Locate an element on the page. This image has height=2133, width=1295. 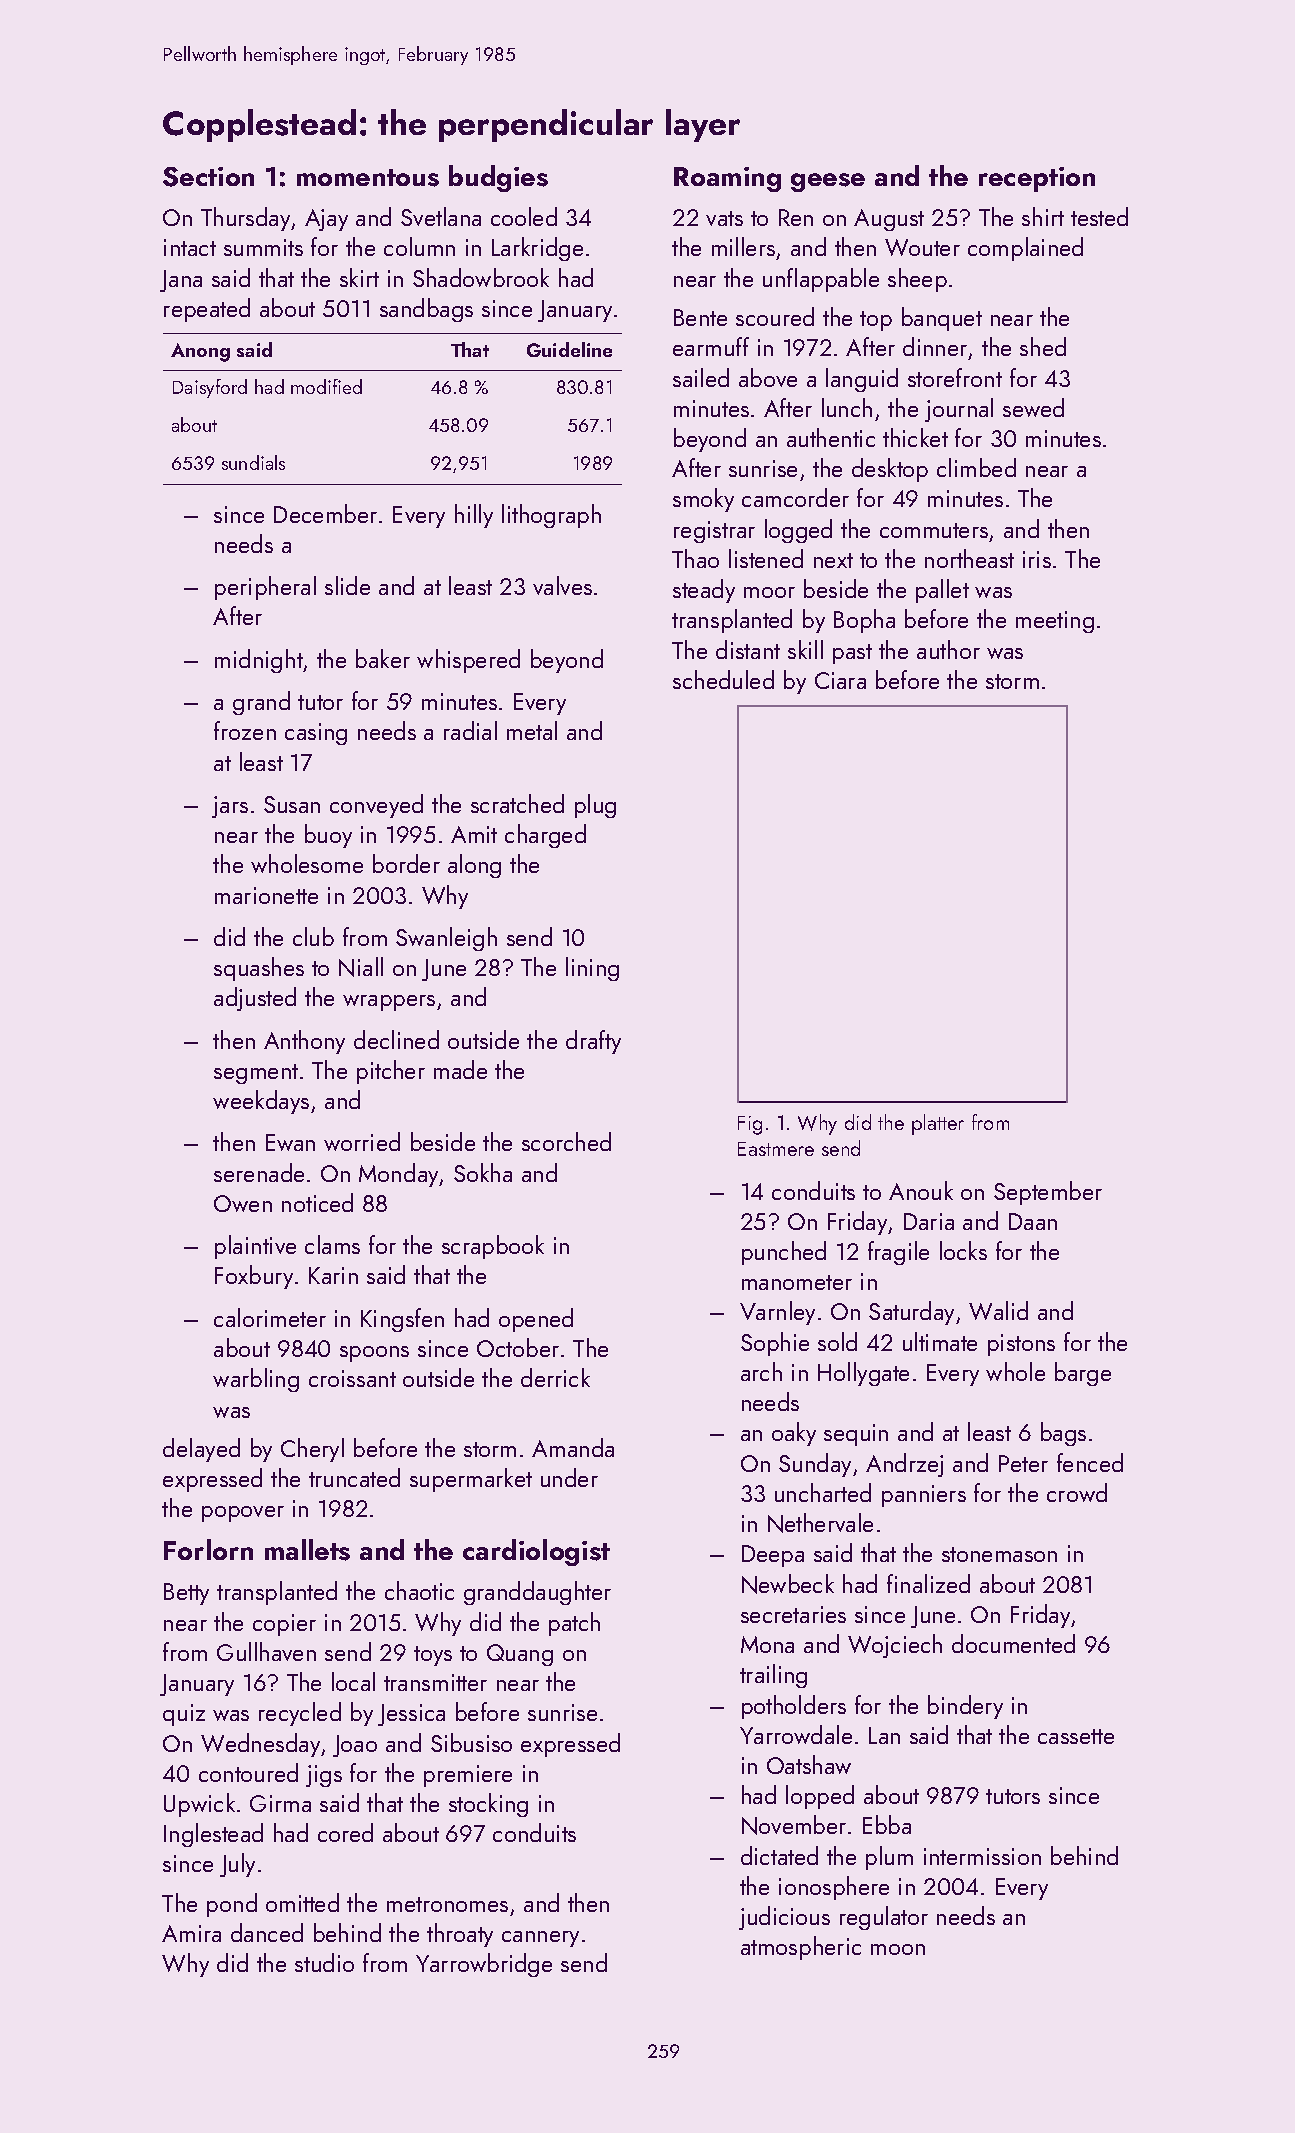
patch is located at coordinates (574, 1624).
